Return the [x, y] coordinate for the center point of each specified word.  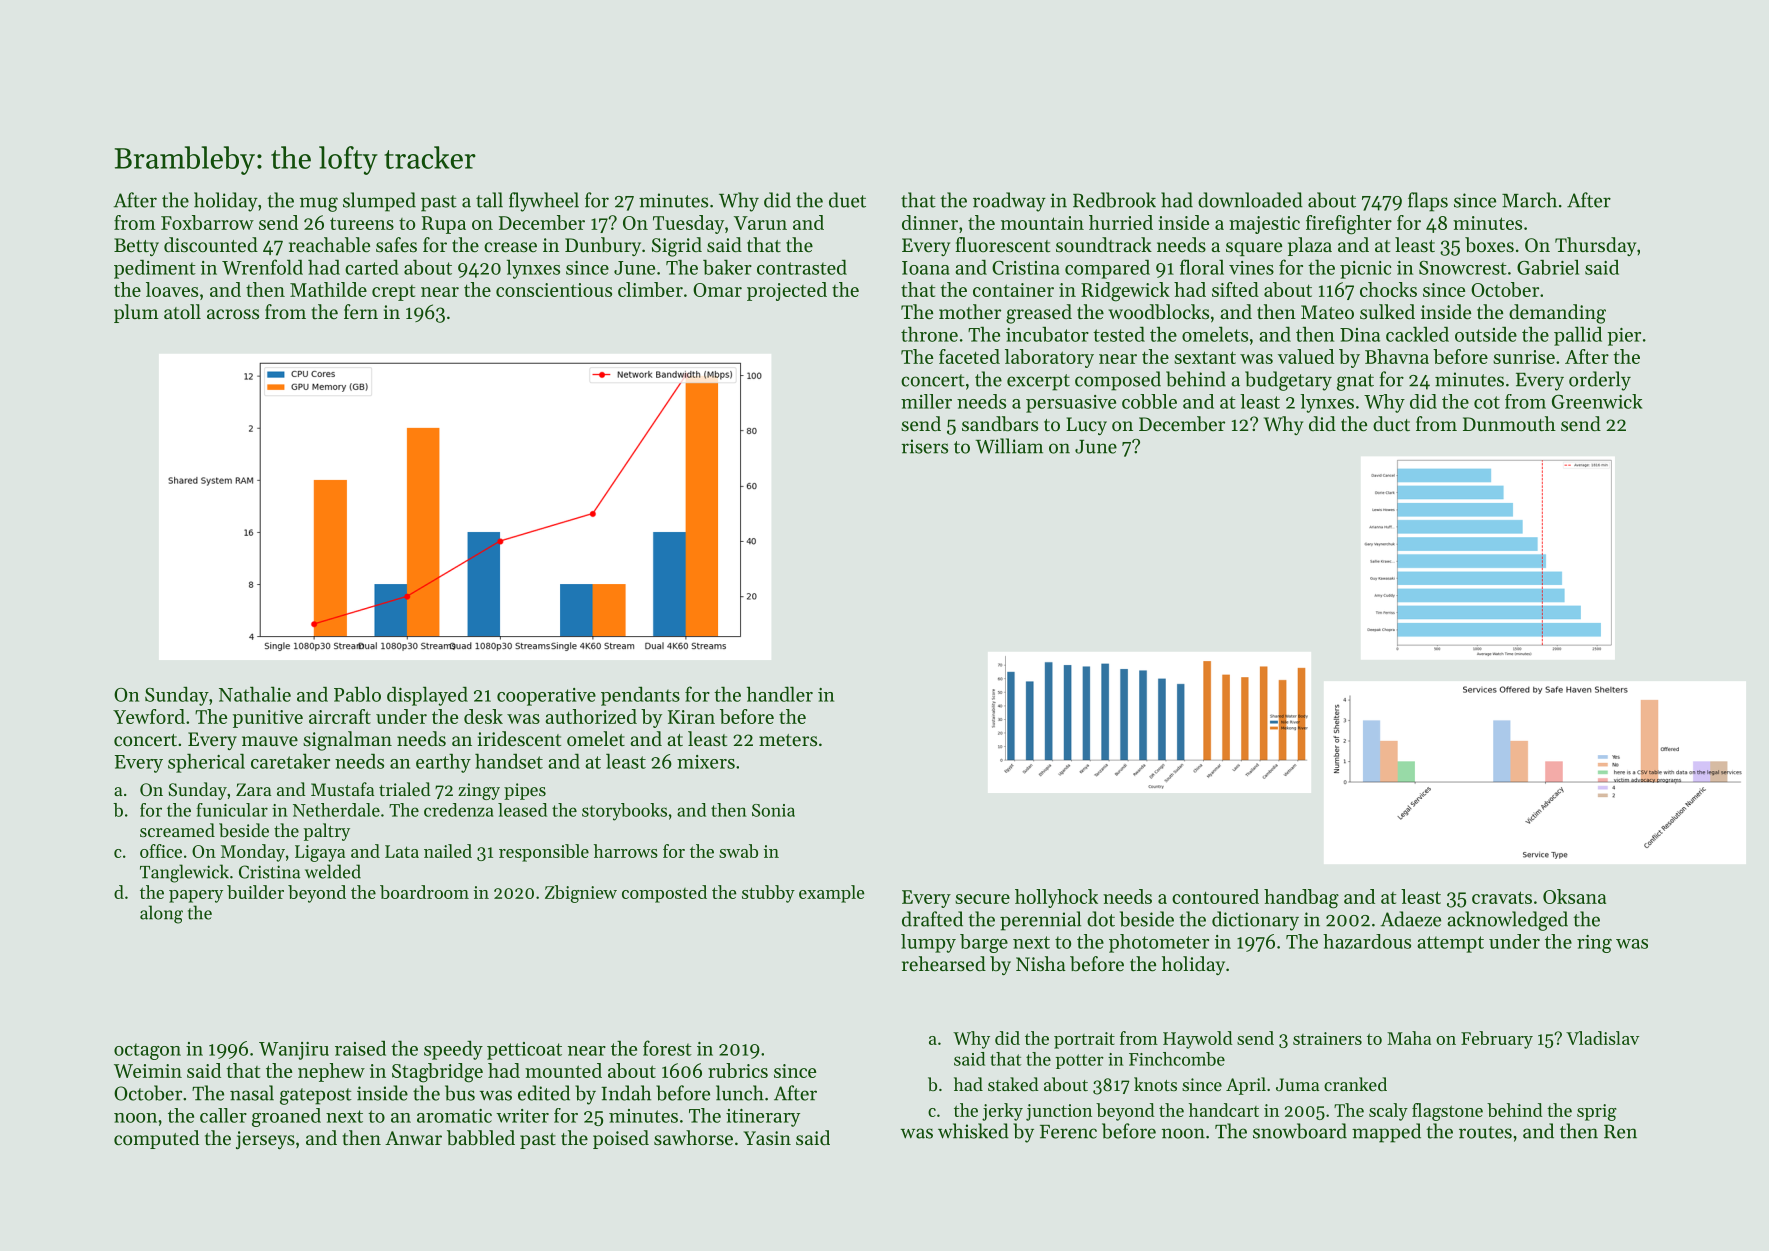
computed [156, 1139]
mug [319, 204]
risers [924, 446]
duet [847, 200]
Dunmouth [1509, 423]
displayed [427, 696]
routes [1485, 1132]
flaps [1428, 202]
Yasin [767, 1138]
